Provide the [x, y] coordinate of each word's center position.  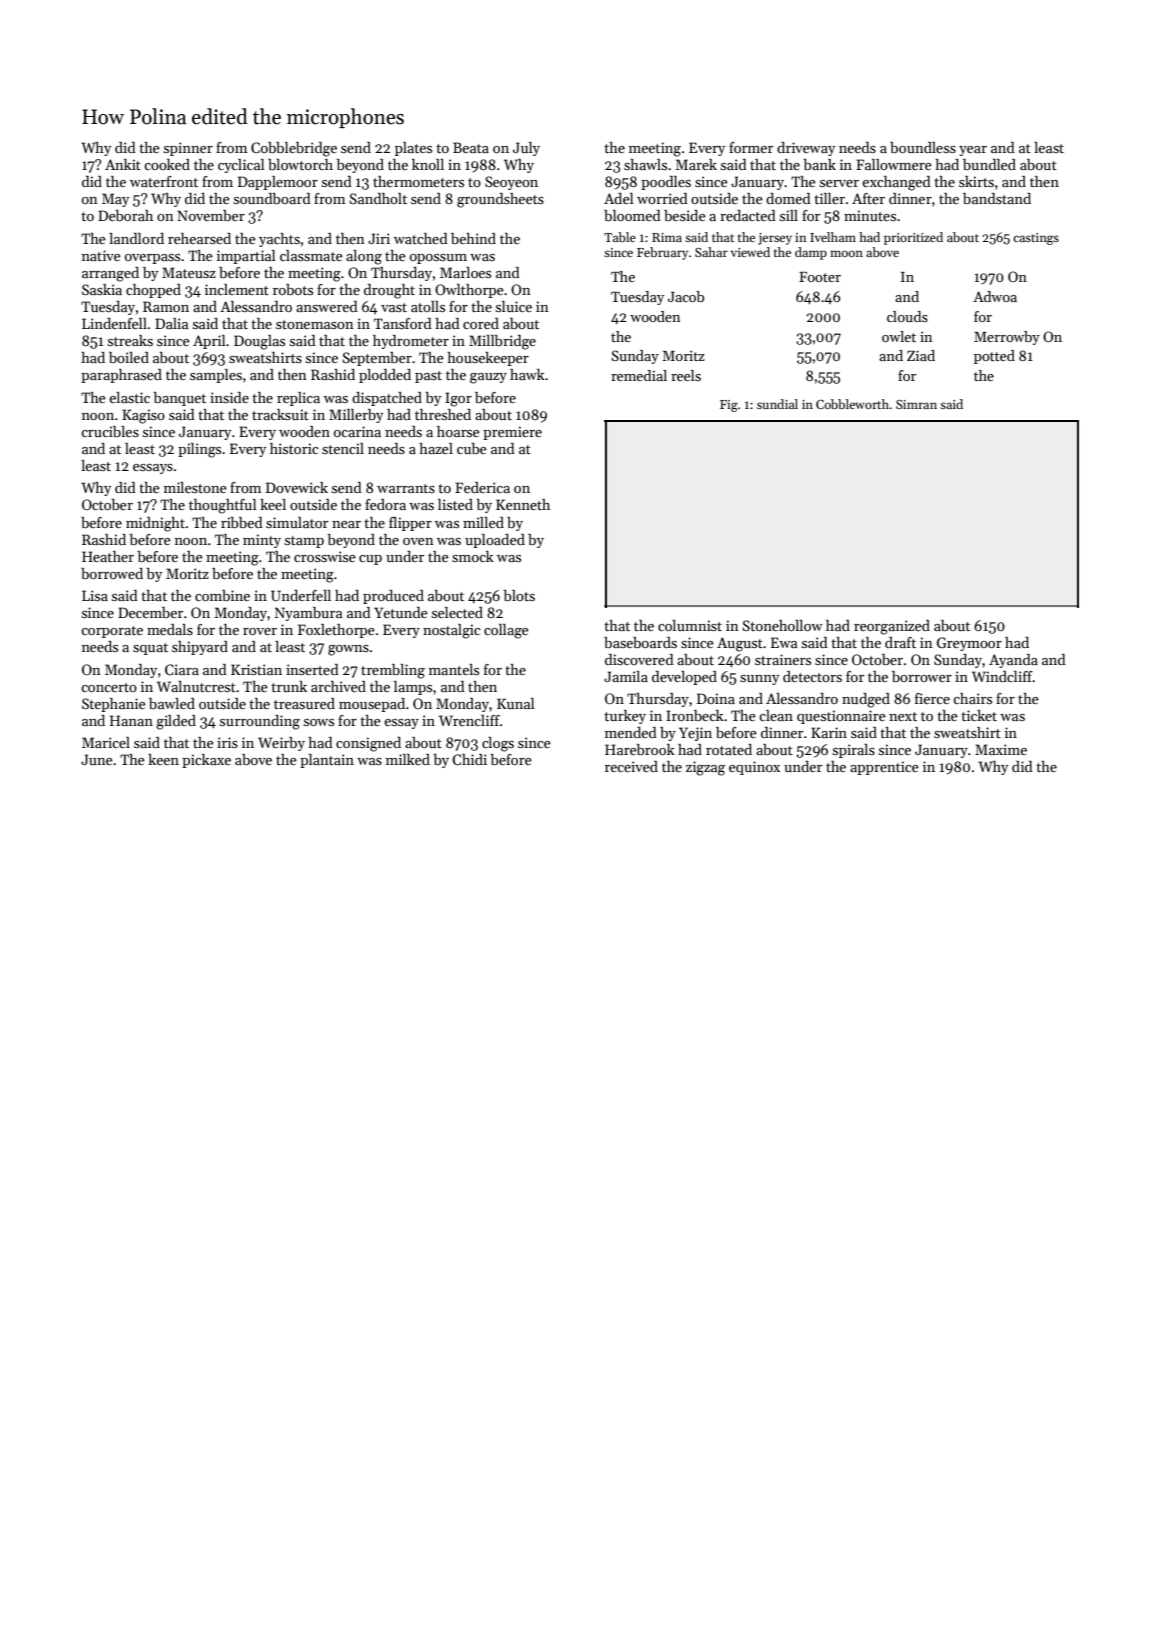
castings [1036, 239]
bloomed [632, 215]
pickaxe [206, 761]
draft [900, 642]
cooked [167, 164]
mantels [454, 669]
